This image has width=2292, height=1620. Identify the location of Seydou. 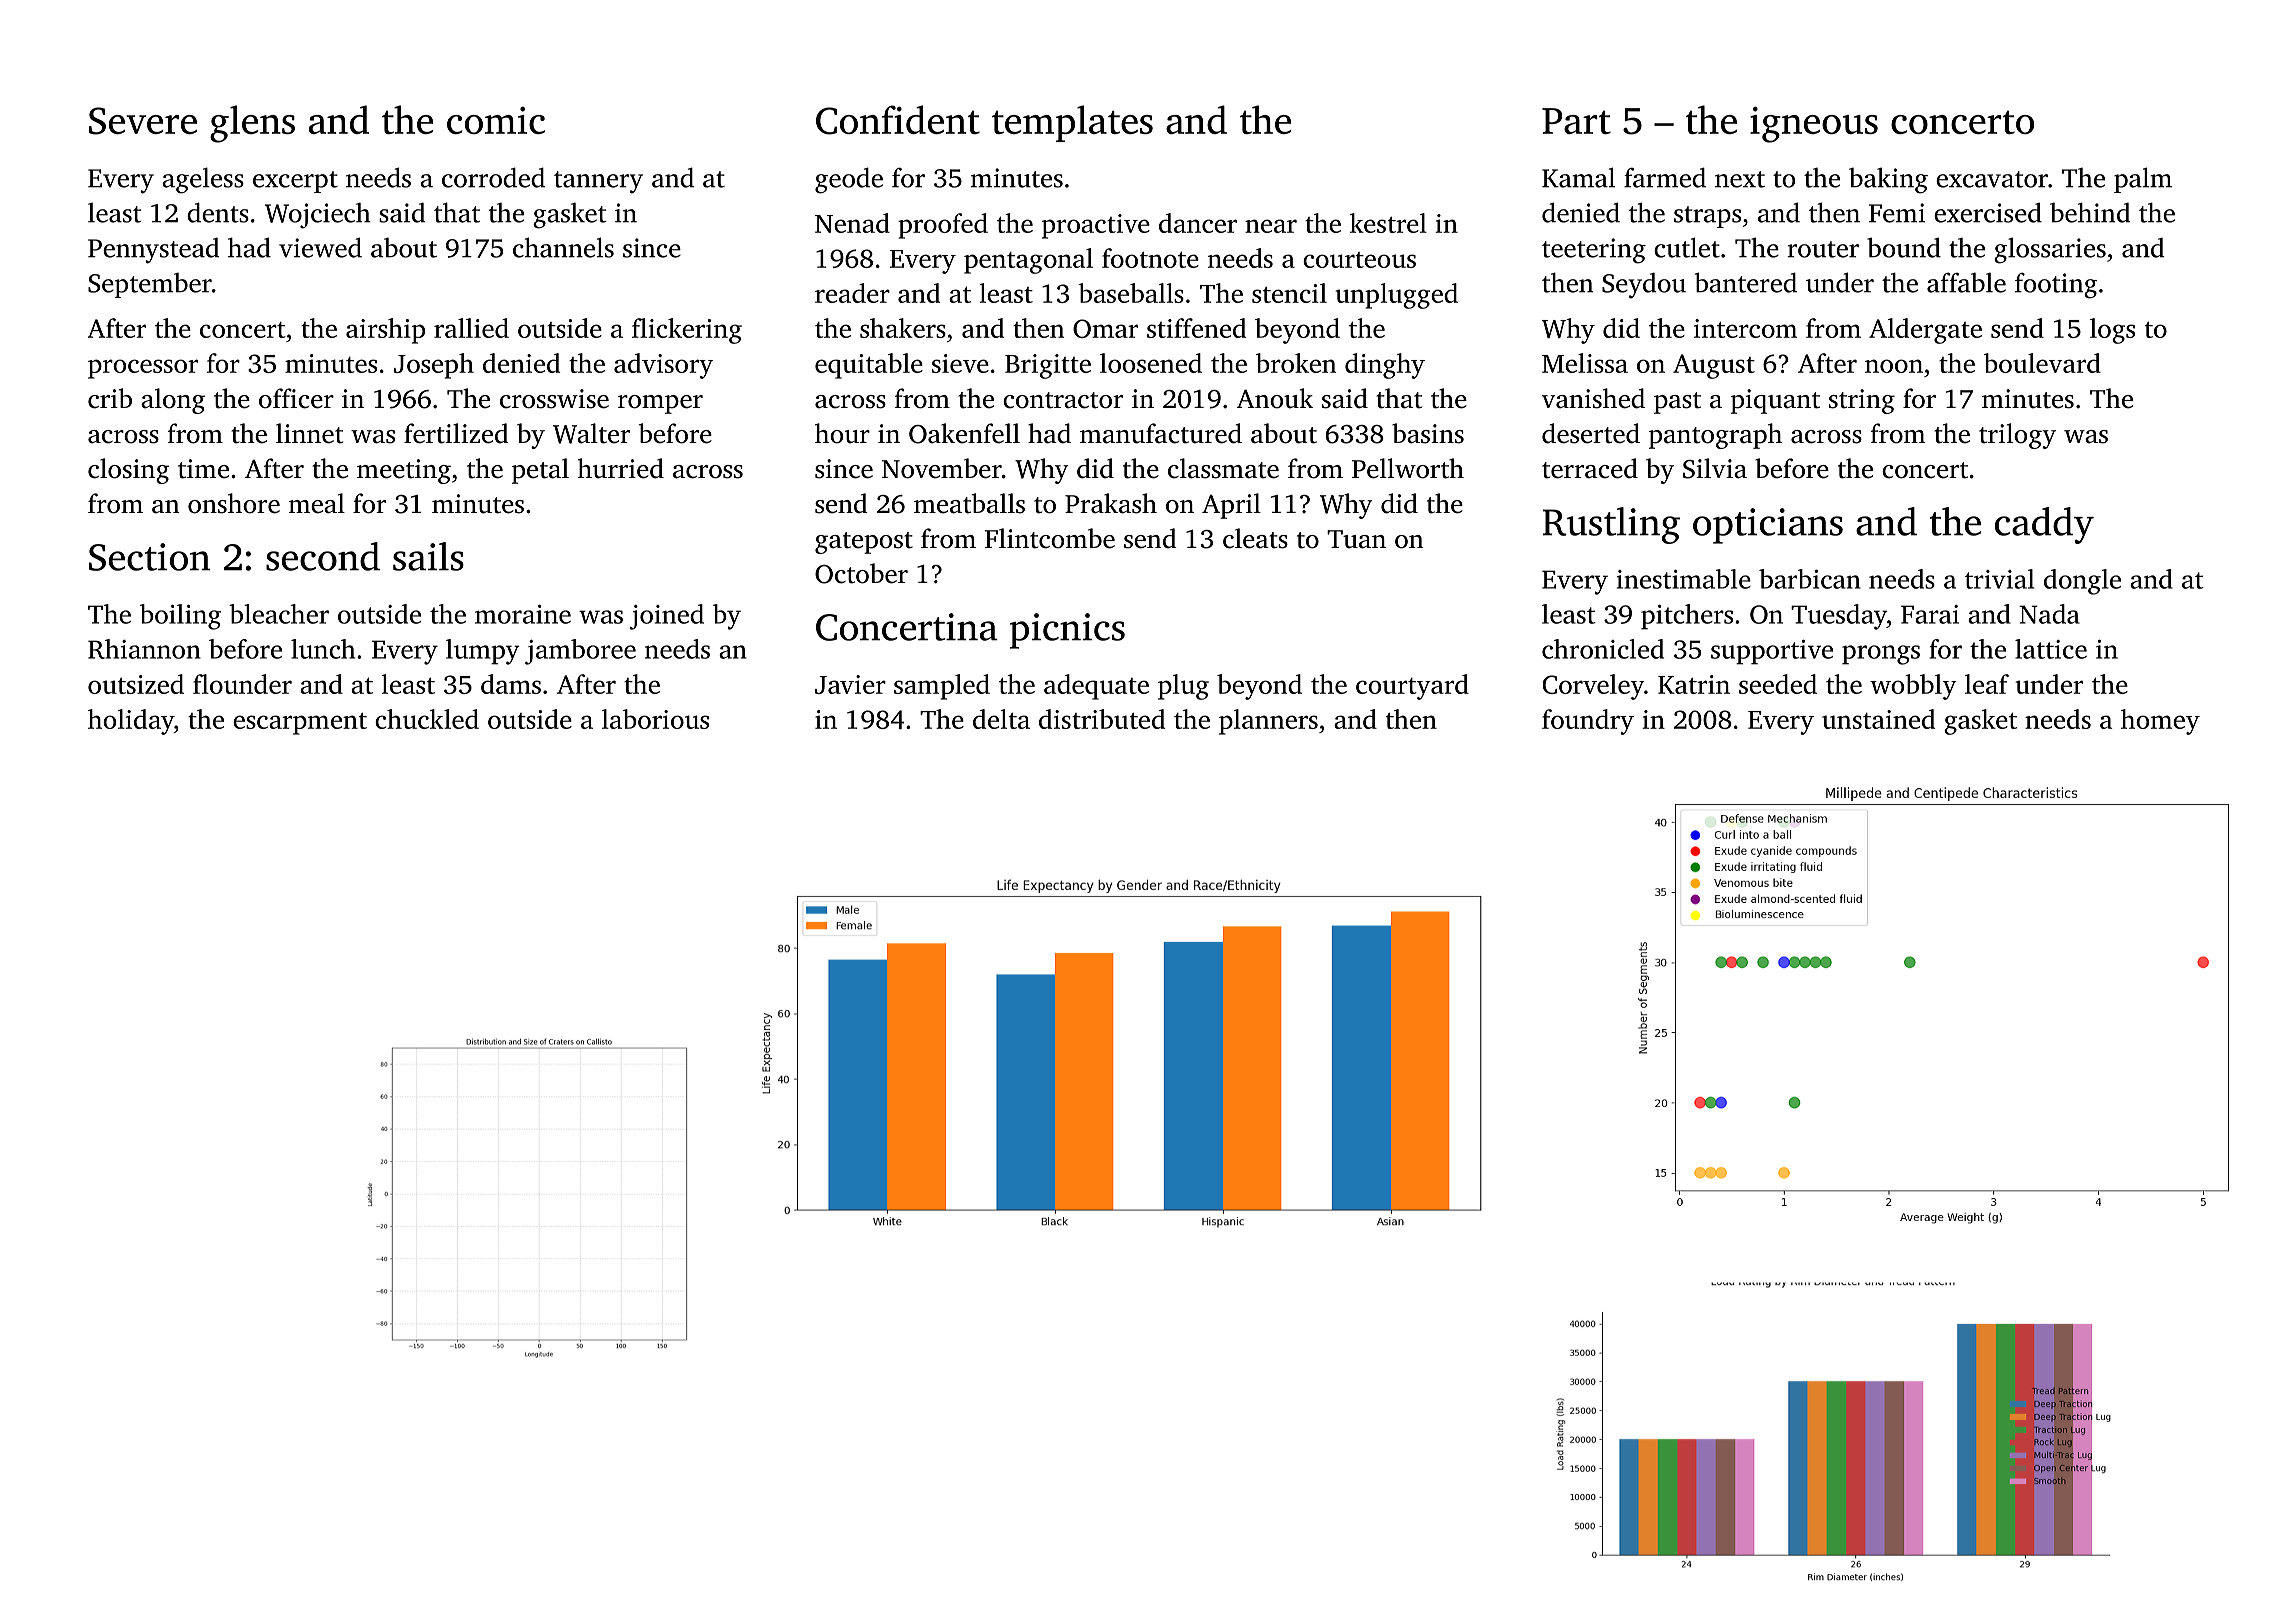
(1644, 285).
